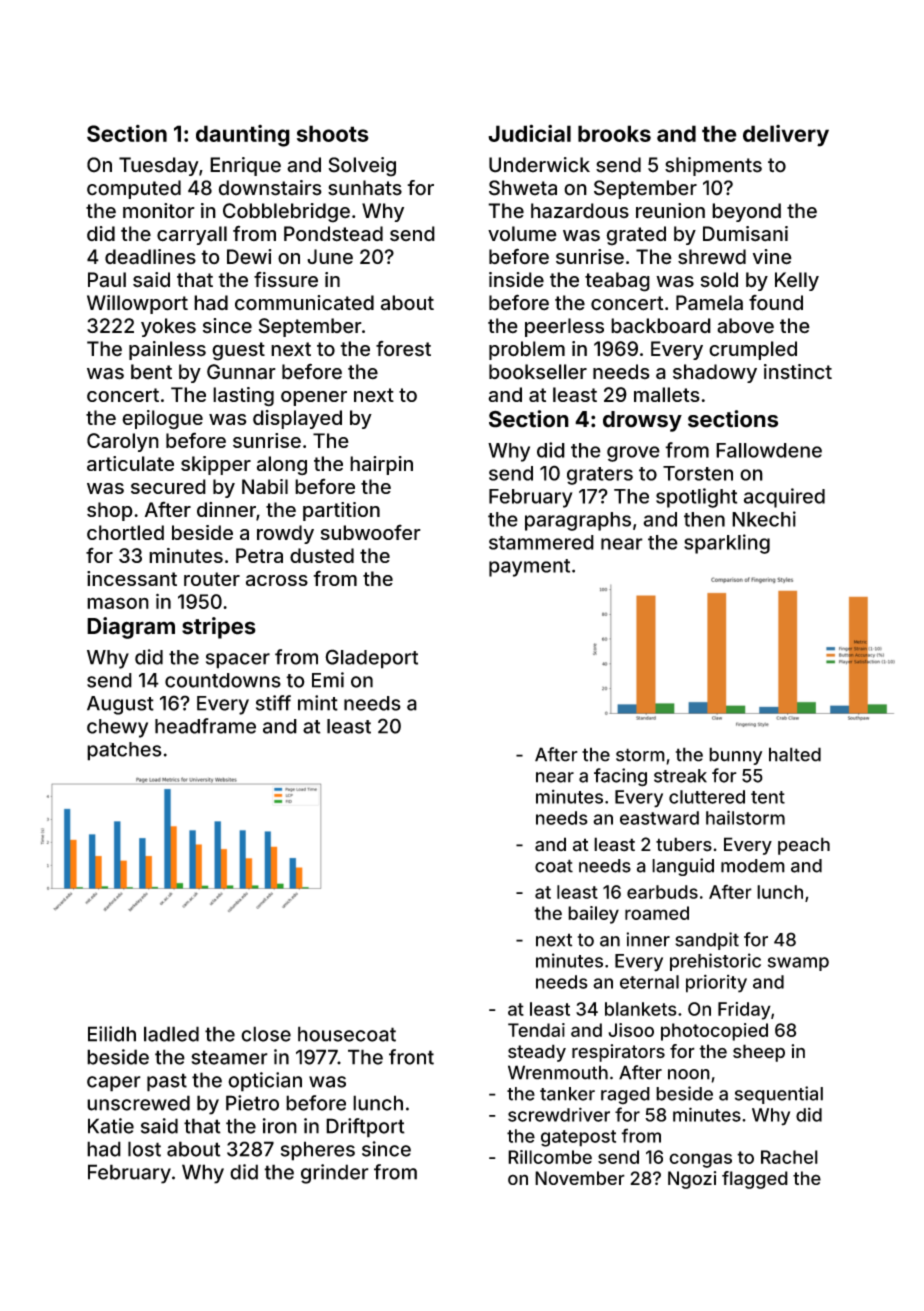  What do you see at coordinates (541, 542) in the screenshot?
I see `stammered` at bounding box center [541, 542].
